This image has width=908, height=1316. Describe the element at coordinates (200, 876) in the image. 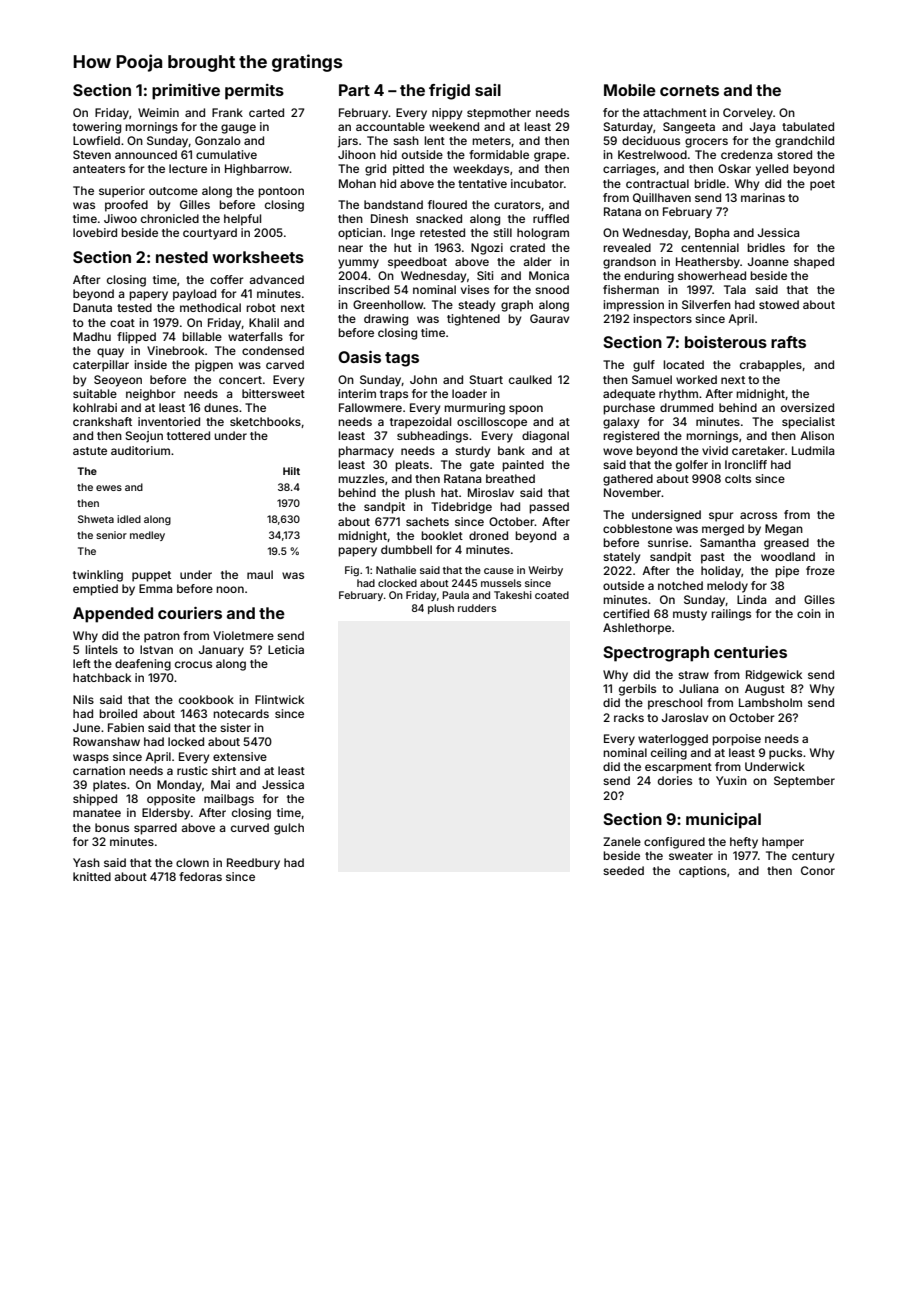

I see `fedoras` at that location.
